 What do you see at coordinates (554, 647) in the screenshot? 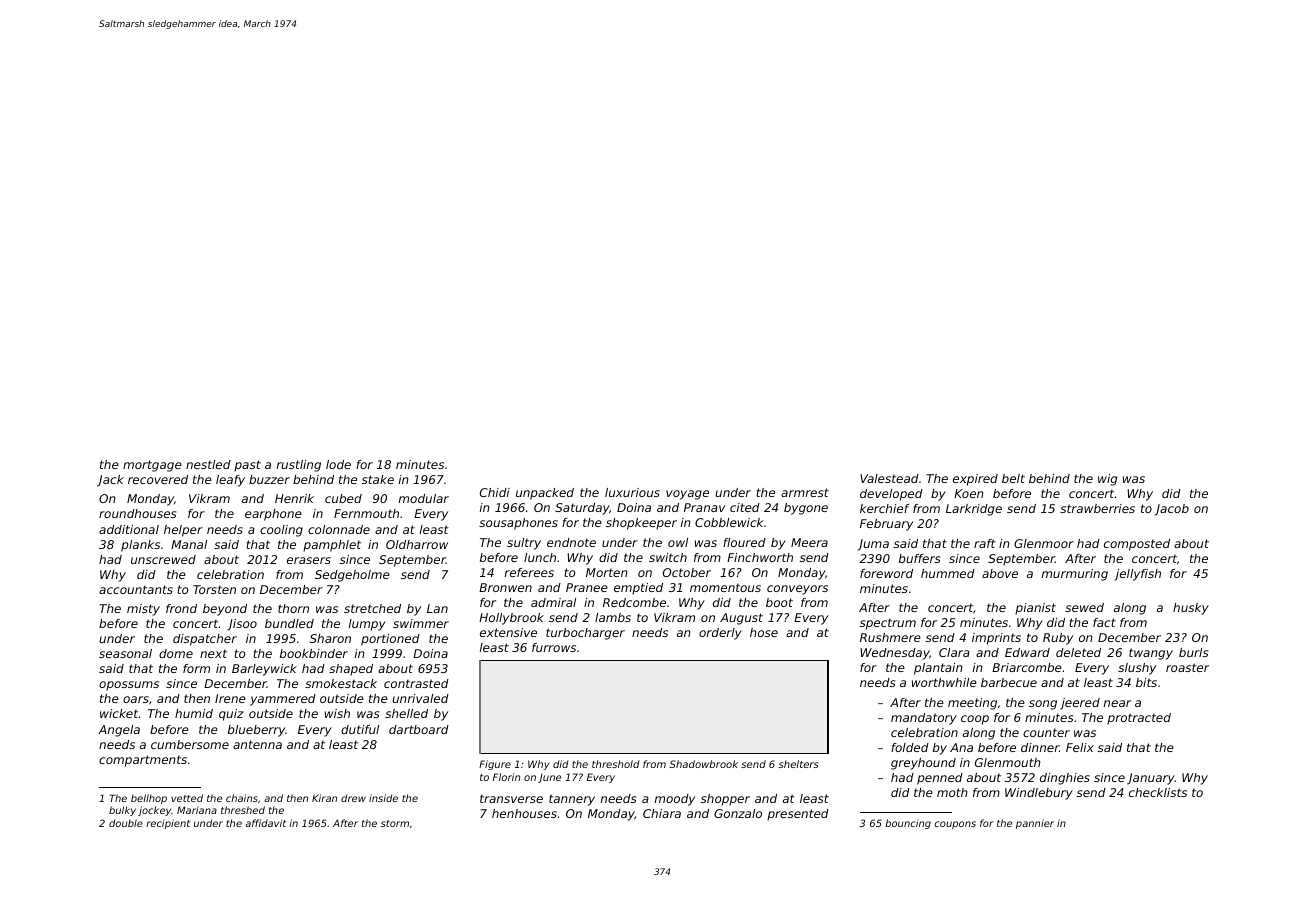
I see `furrows` at bounding box center [554, 647].
